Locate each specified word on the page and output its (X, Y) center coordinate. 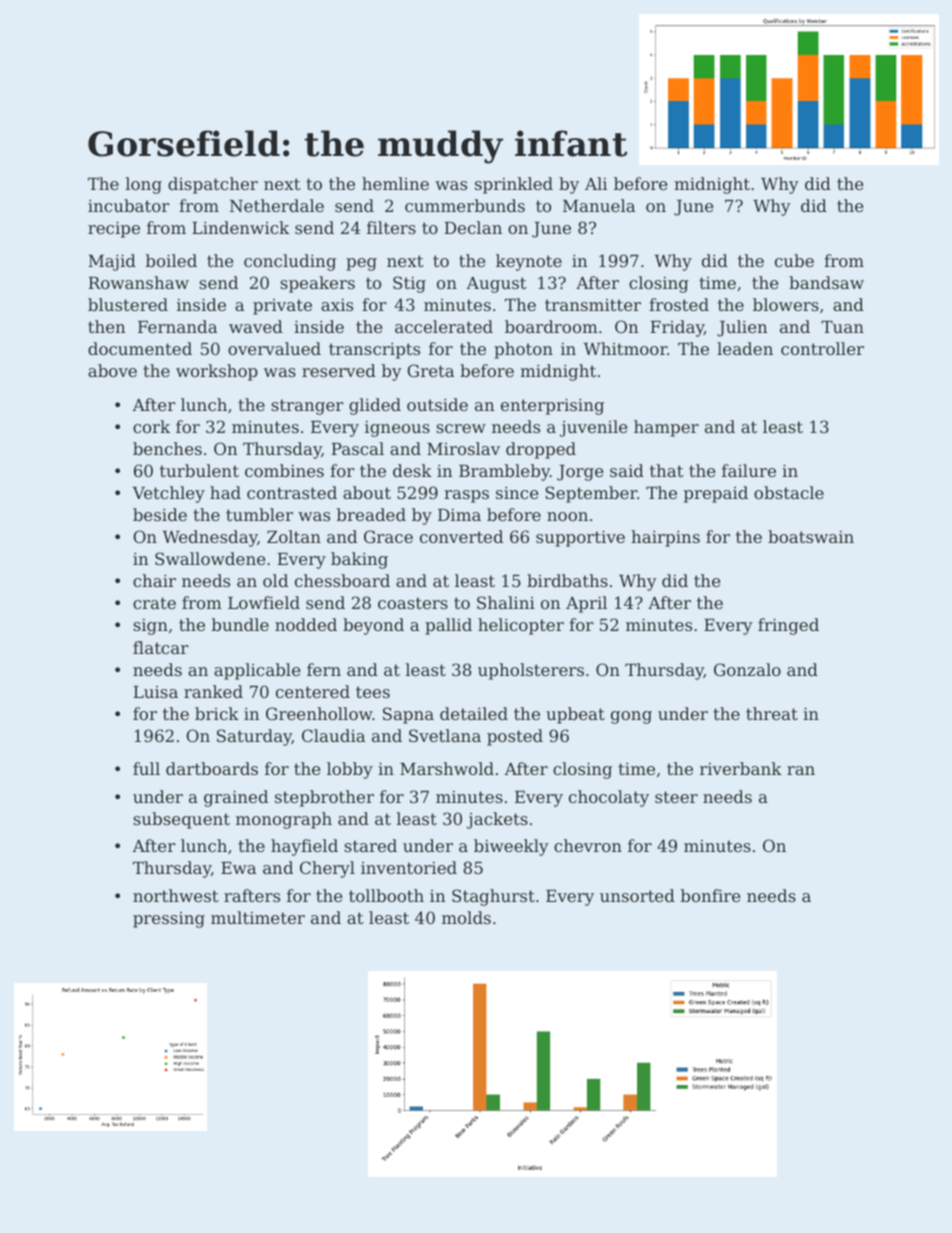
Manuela (599, 205)
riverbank (741, 768)
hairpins (665, 538)
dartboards (212, 768)
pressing (169, 920)
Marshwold (447, 768)
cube (794, 260)
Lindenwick (240, 227)
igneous (397, 429)
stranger (307, 407)
